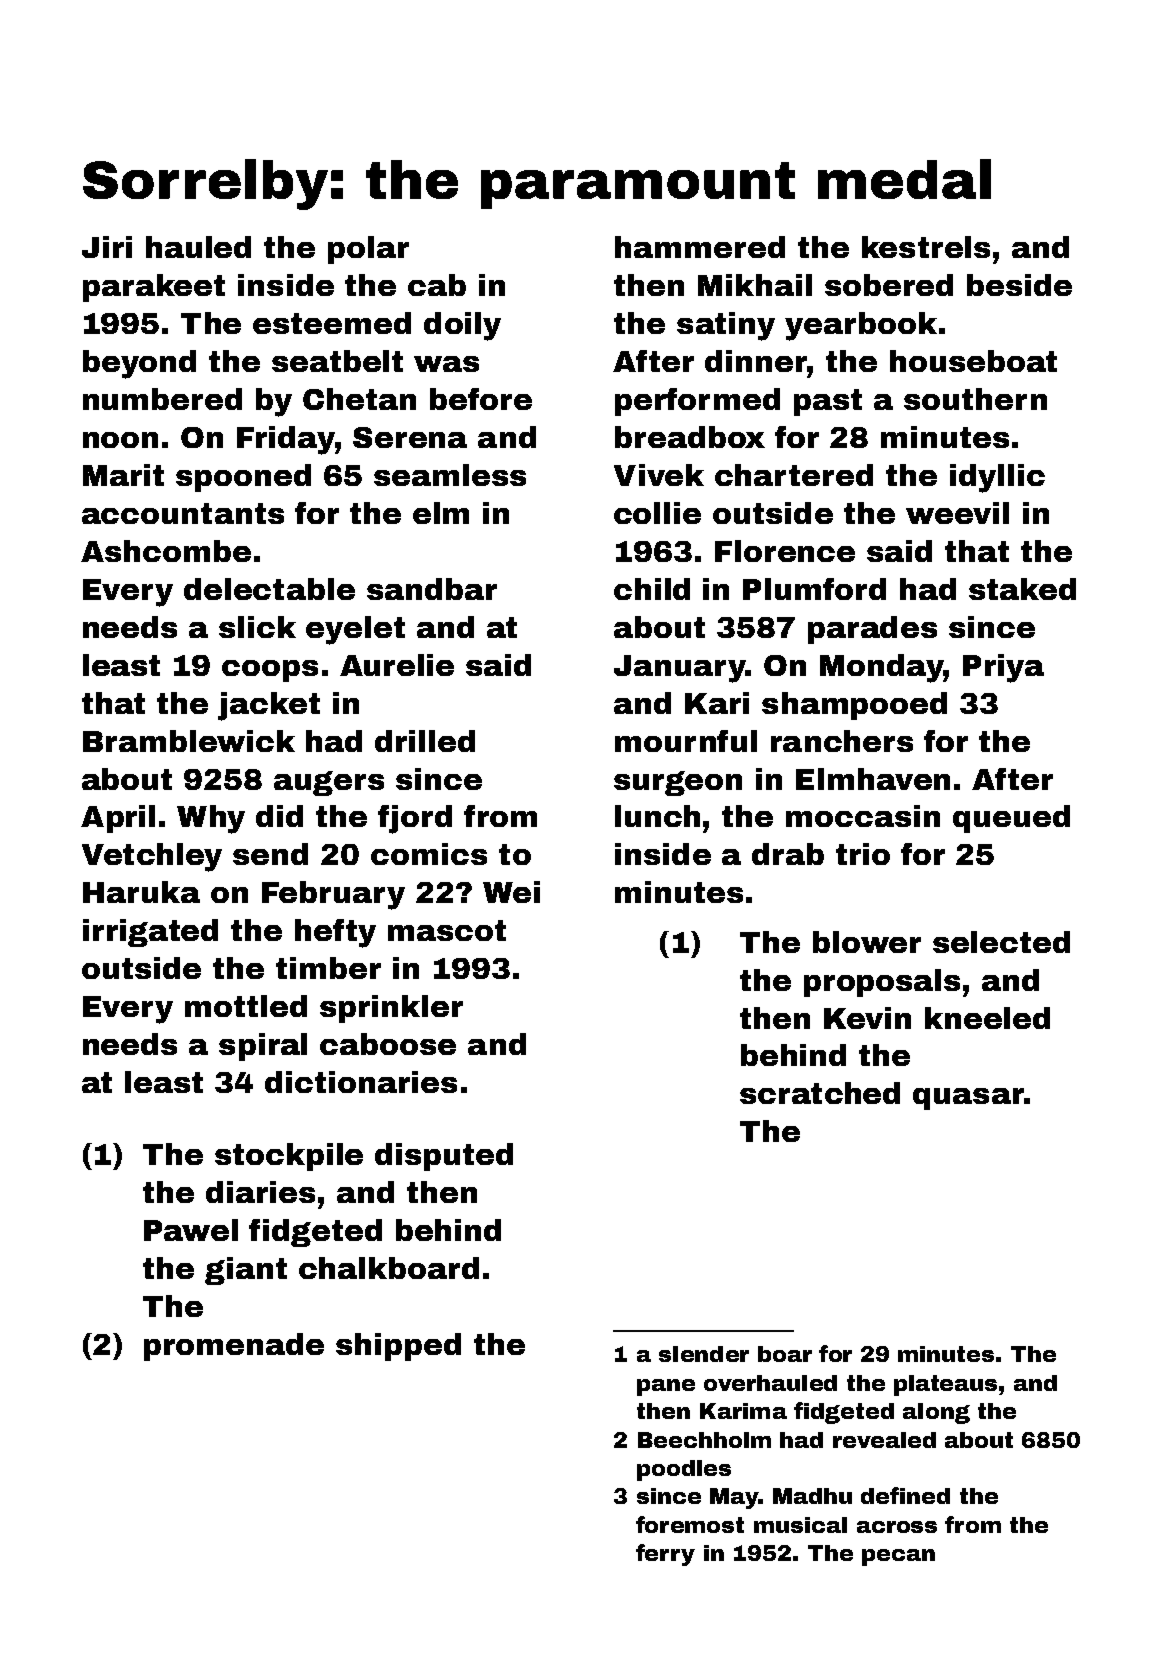  Describe the element at coordinates (234, 1347) in the document. I see `promenade` at that location.
